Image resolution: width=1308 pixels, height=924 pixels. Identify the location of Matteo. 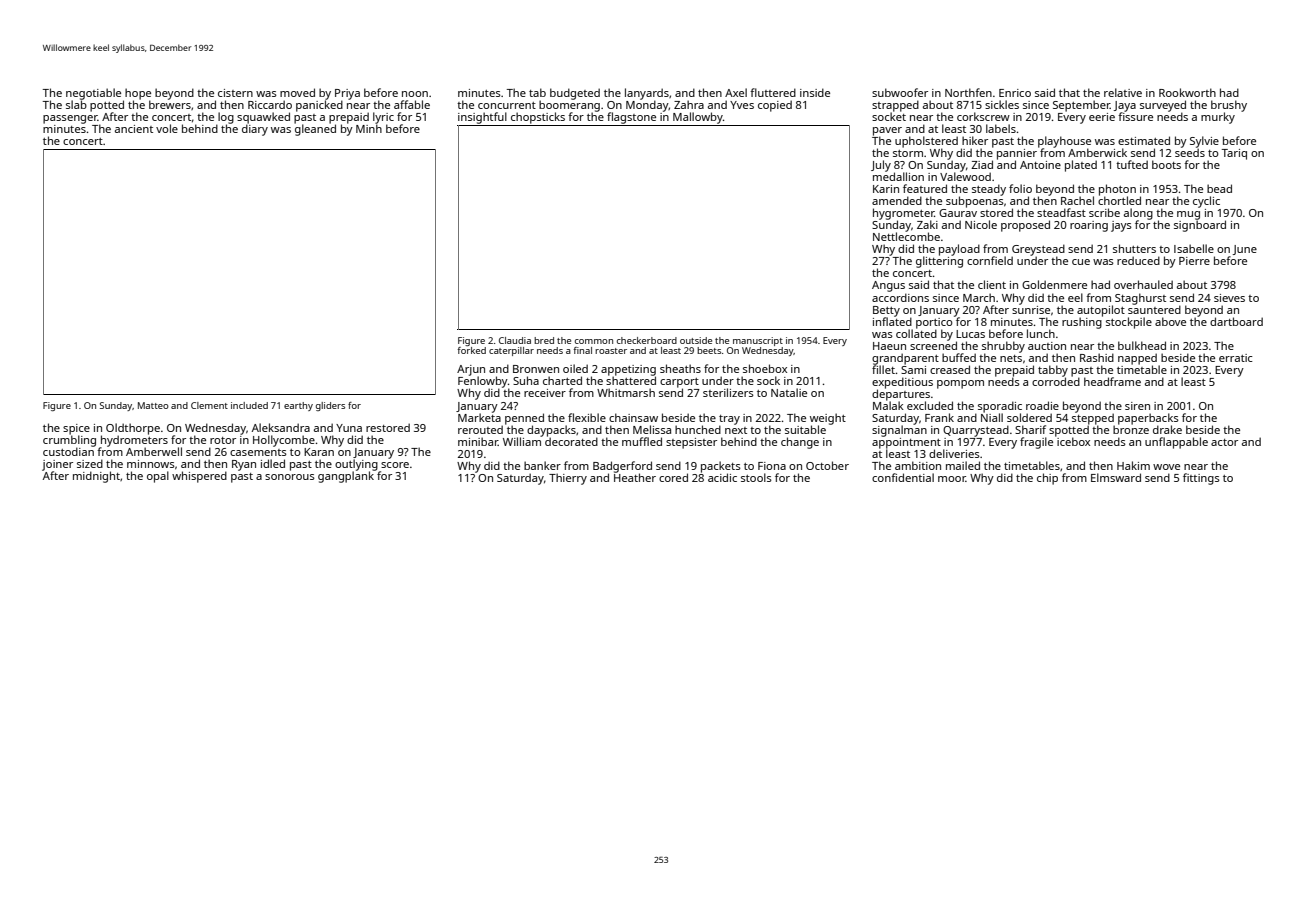
(153, 405).
